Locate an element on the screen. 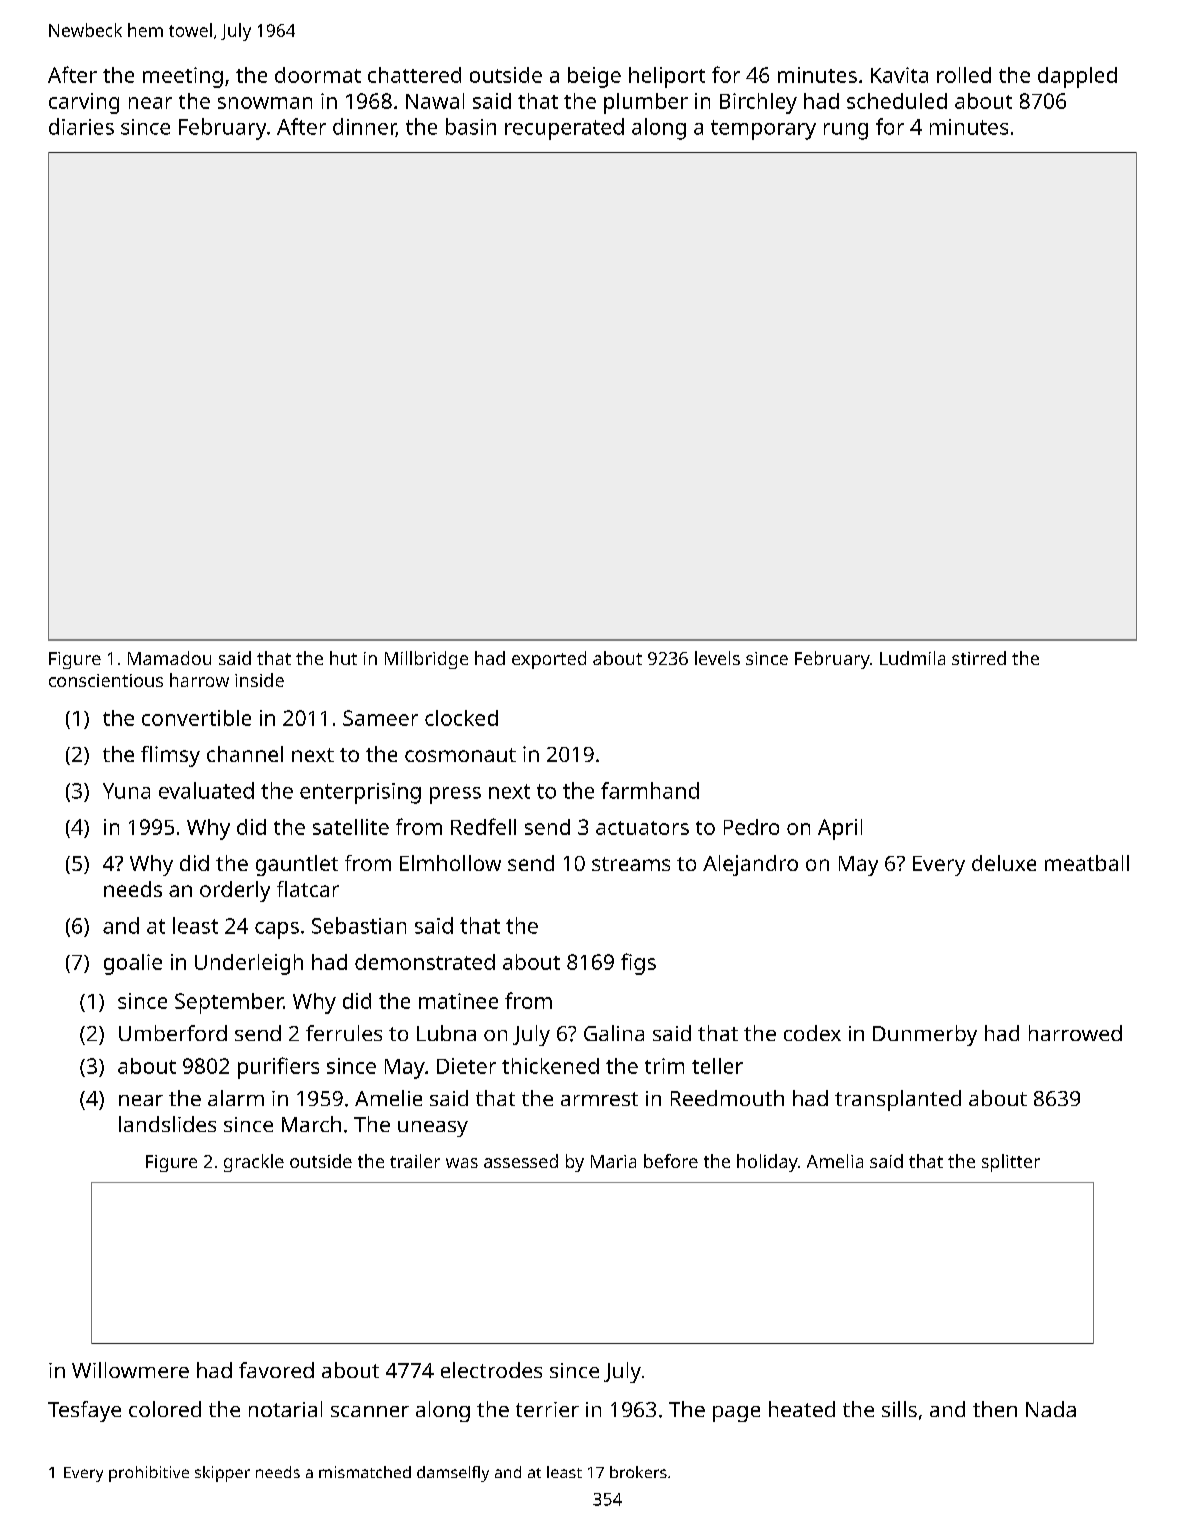 The height and width of the screenshot is (1533, 1185). favored is located at coordinates (276, 1370).
